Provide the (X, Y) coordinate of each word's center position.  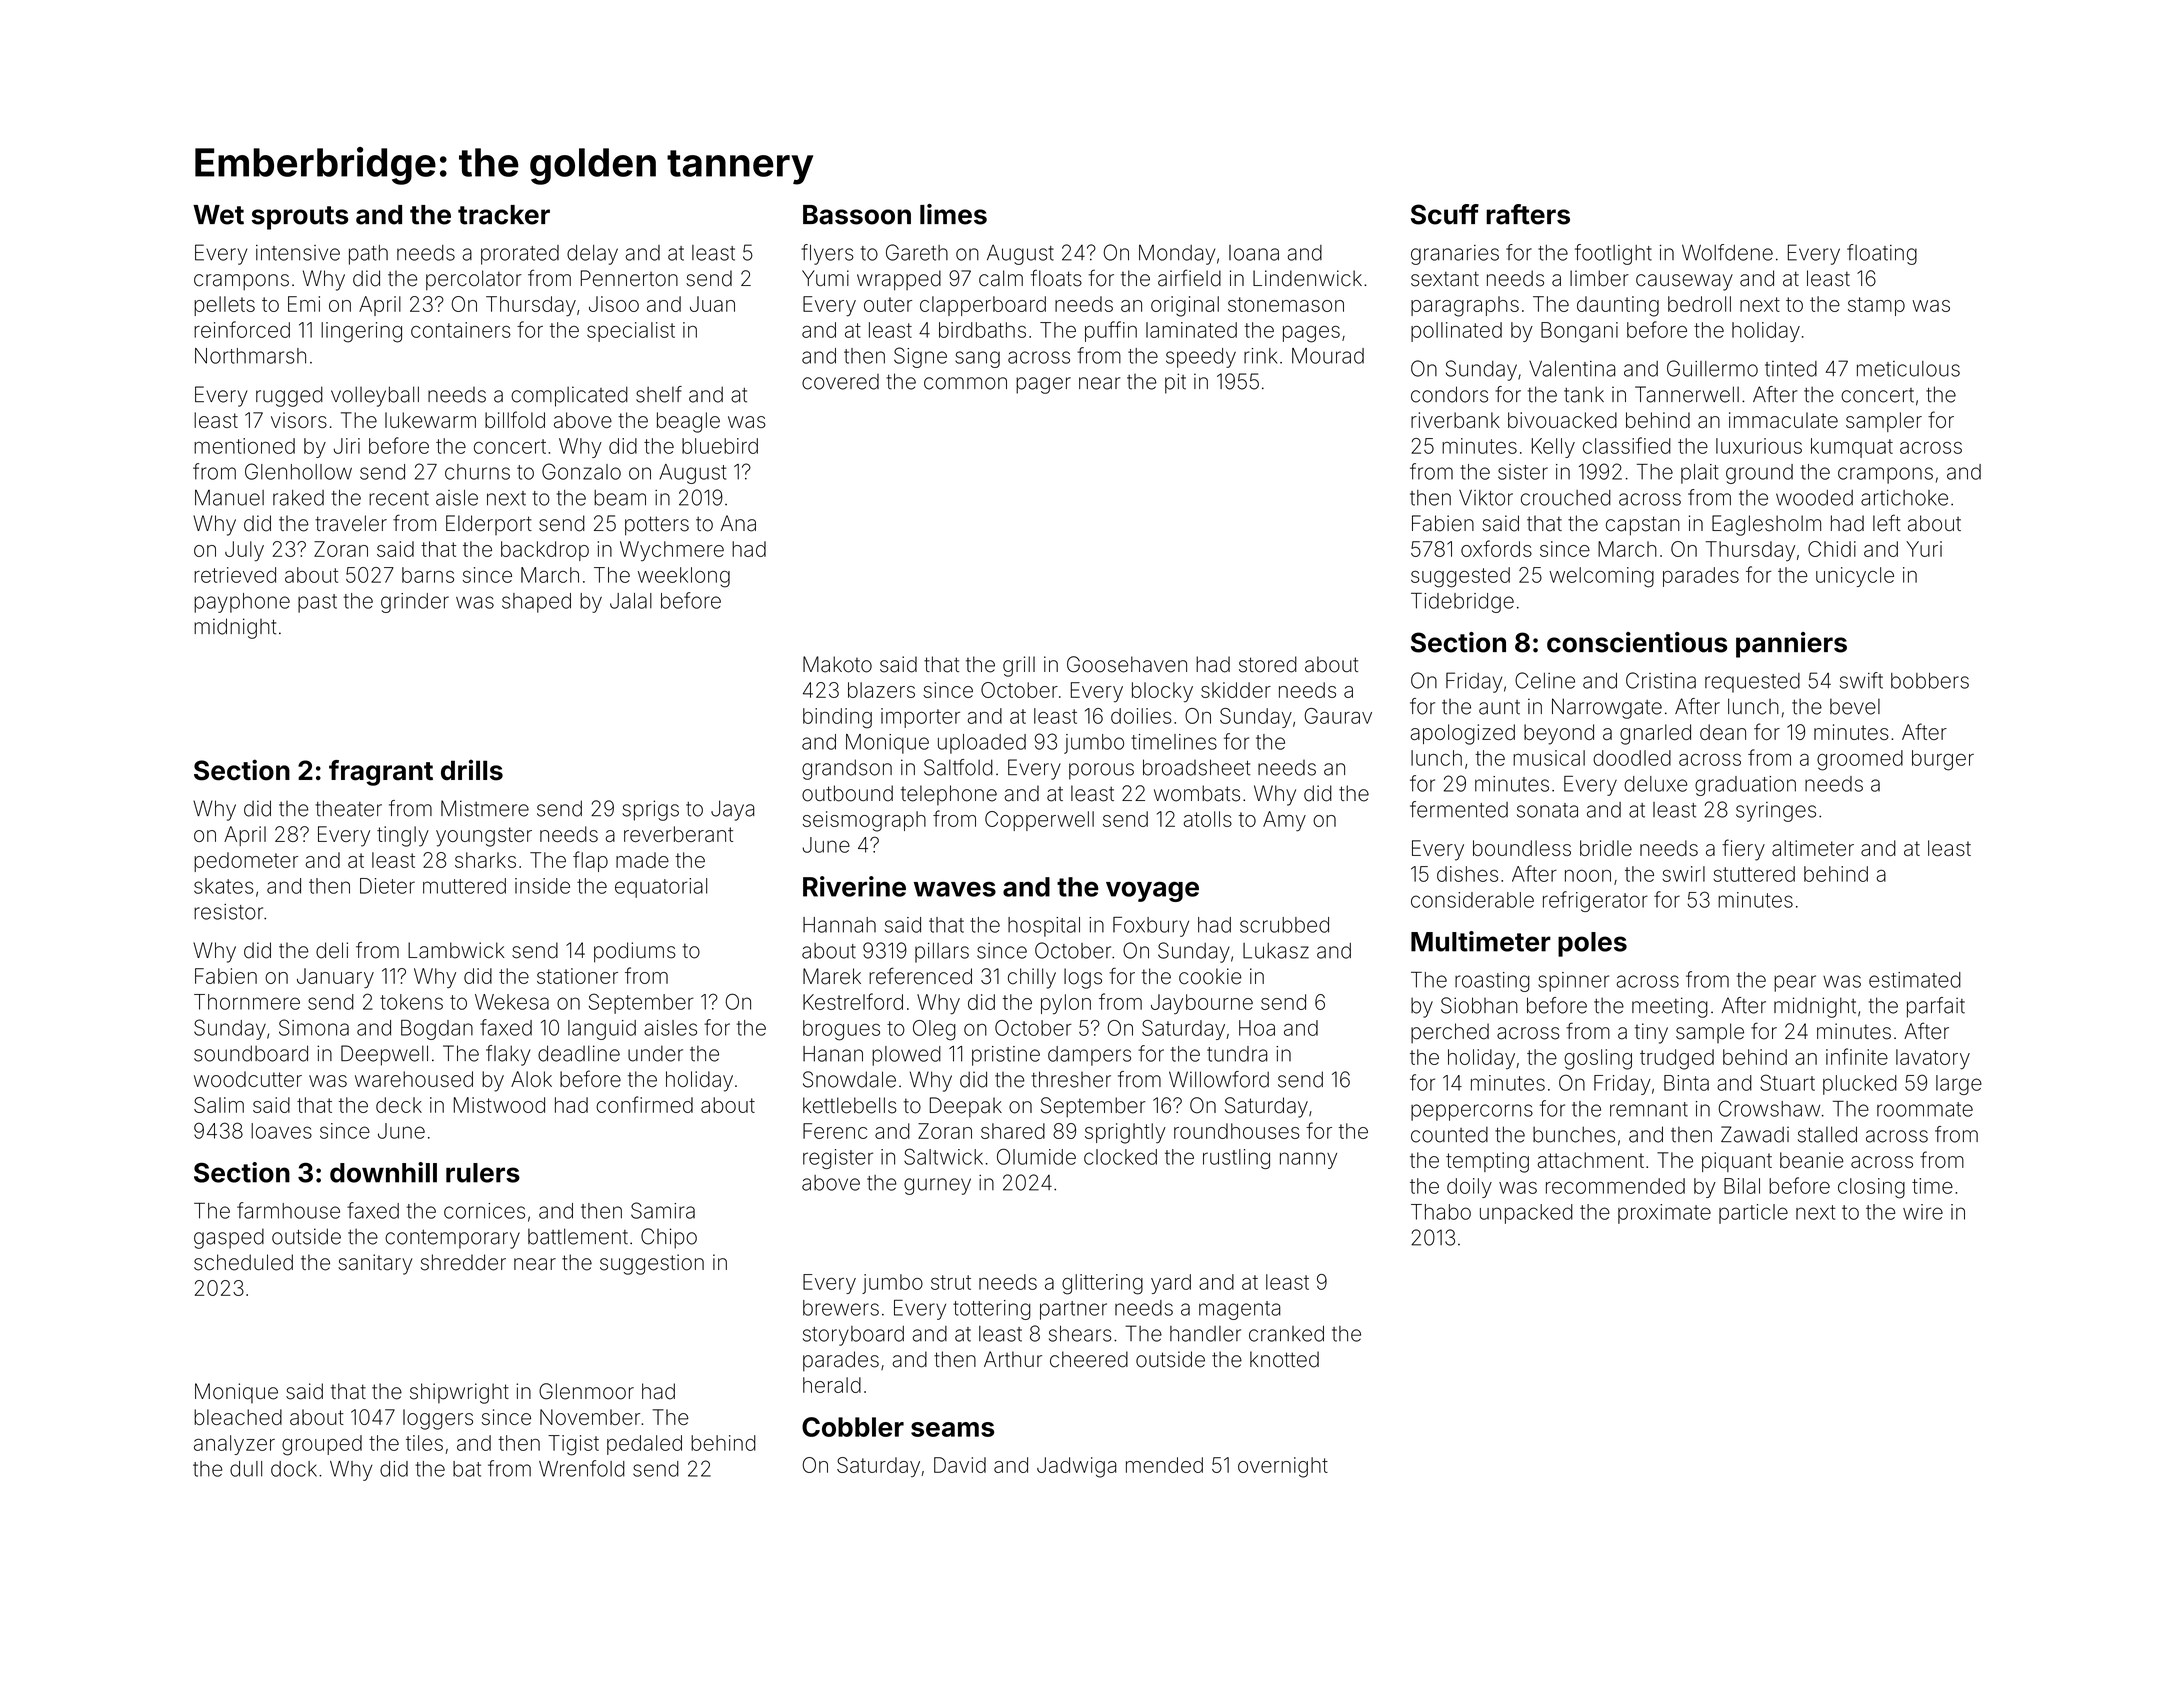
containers (461, 330)
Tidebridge (1462, 603)
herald (832, 1385)
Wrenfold (582, 1468)
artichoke (1904, 498)
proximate (1664, 1214)
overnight (1283, 1467)
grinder (415, 603)
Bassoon (857, 215)
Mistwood (499, 1105)
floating (1882, 254)
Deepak (966, 1107)
